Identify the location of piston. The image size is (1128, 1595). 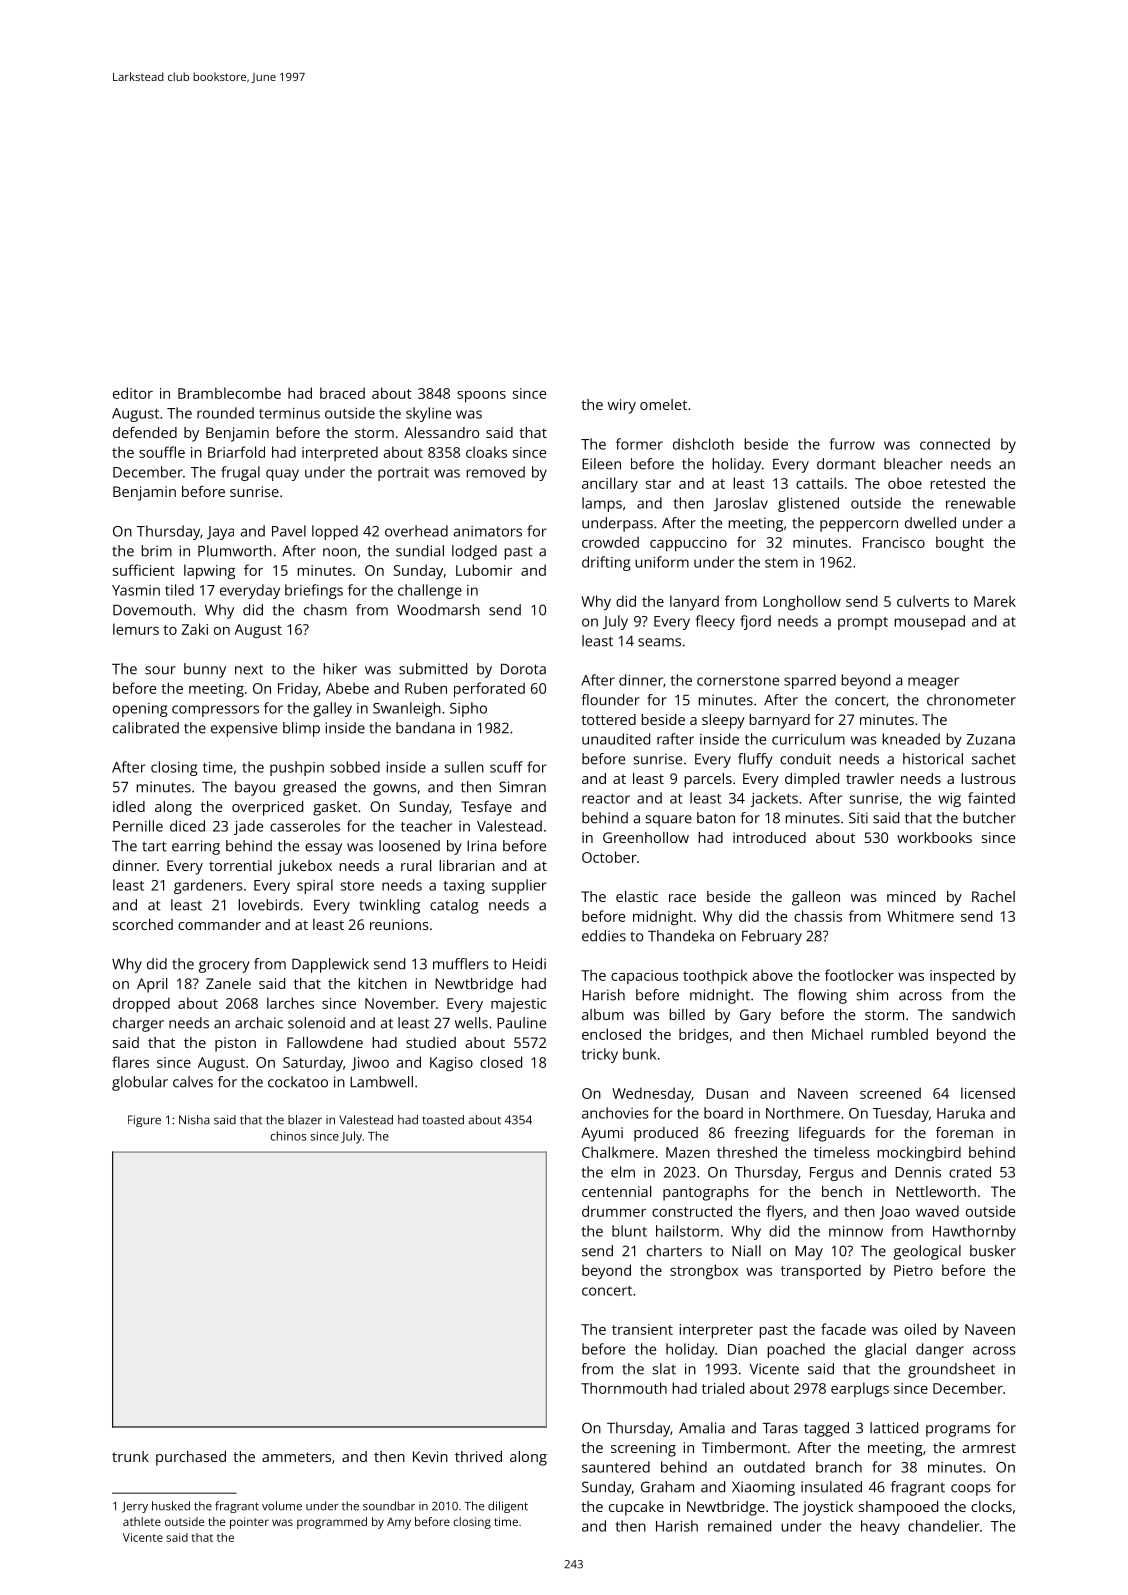
(235, 1044).
